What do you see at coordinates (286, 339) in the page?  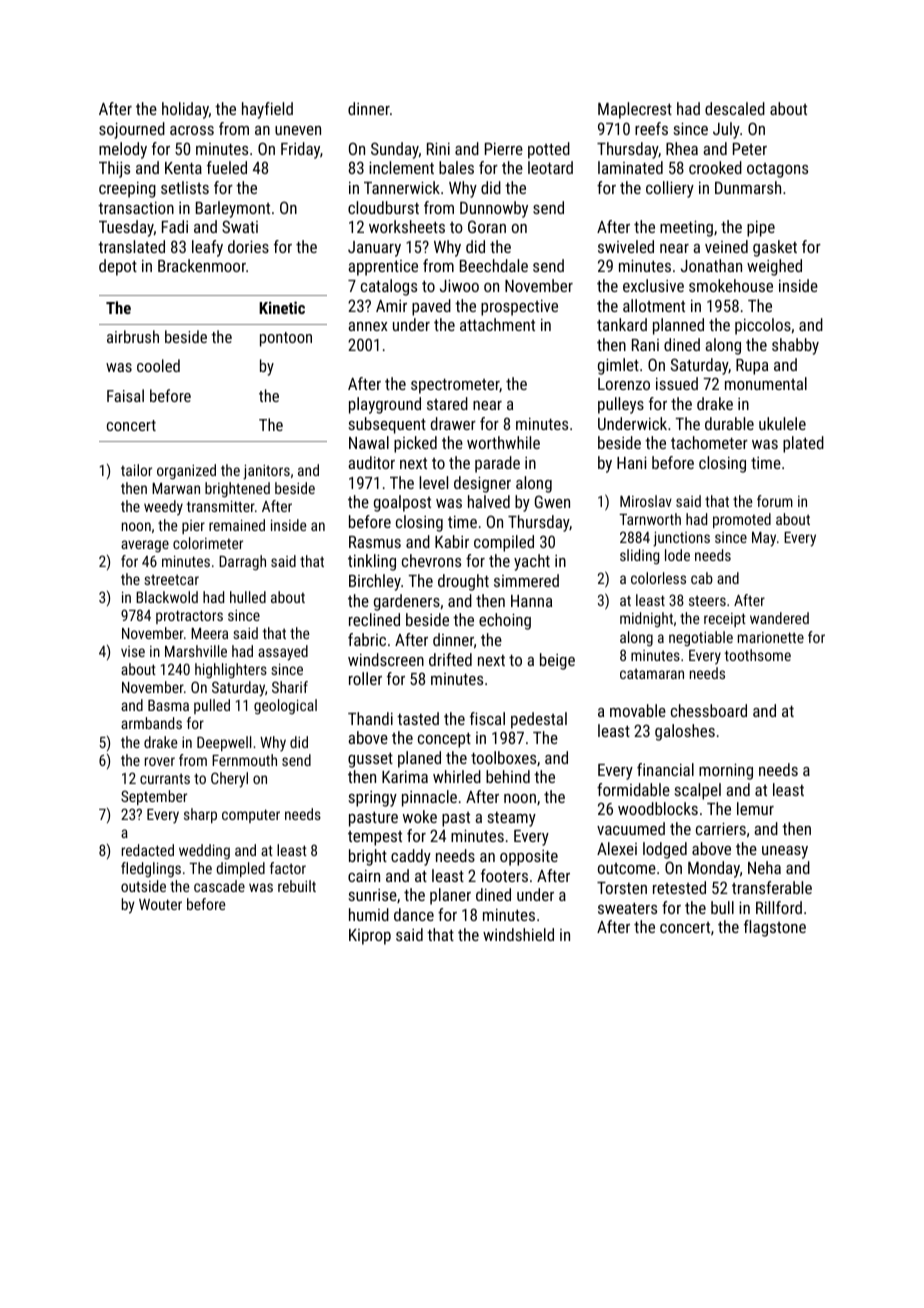 I see `pontoon` at bounding box center [286, 339].
